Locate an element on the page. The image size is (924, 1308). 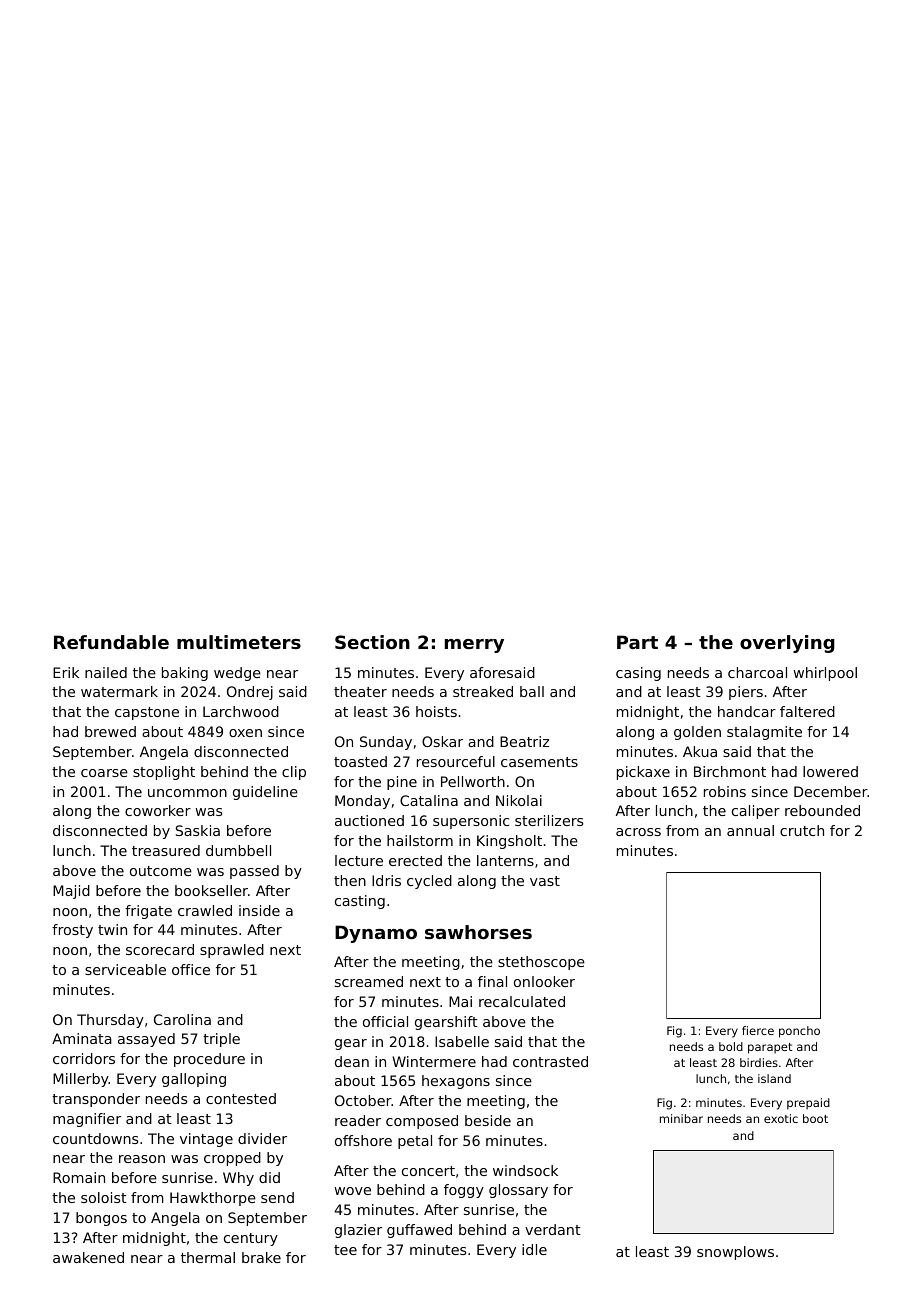
contrasted is located at coordinates (550, 1061).
